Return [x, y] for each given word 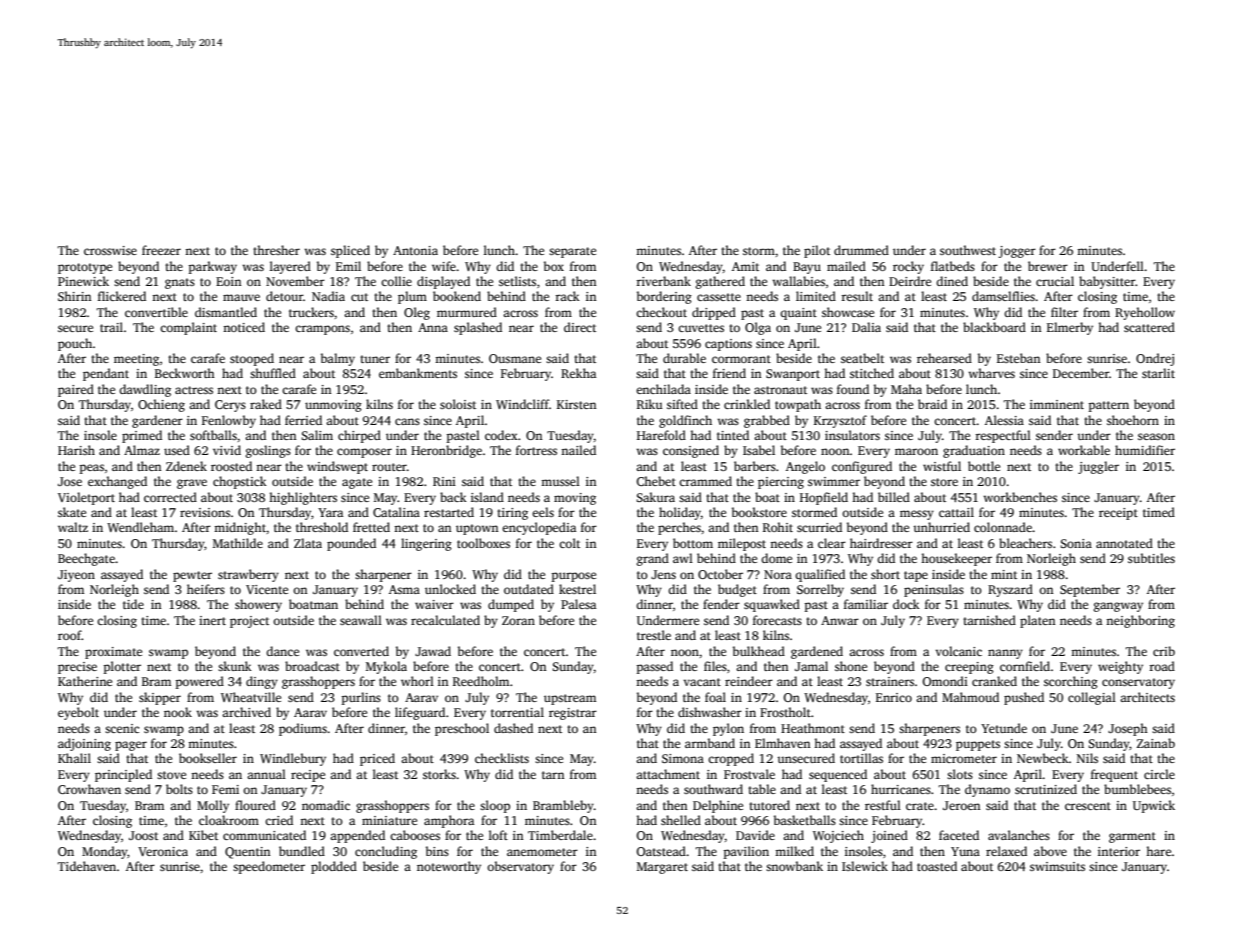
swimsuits [1057, 866]
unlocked [450, 589]
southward [713, 789]
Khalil [74, 758]
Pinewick [83, 281]
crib [1164, 651]
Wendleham [140, 527]
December [1081, 373]
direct [580, 327]
